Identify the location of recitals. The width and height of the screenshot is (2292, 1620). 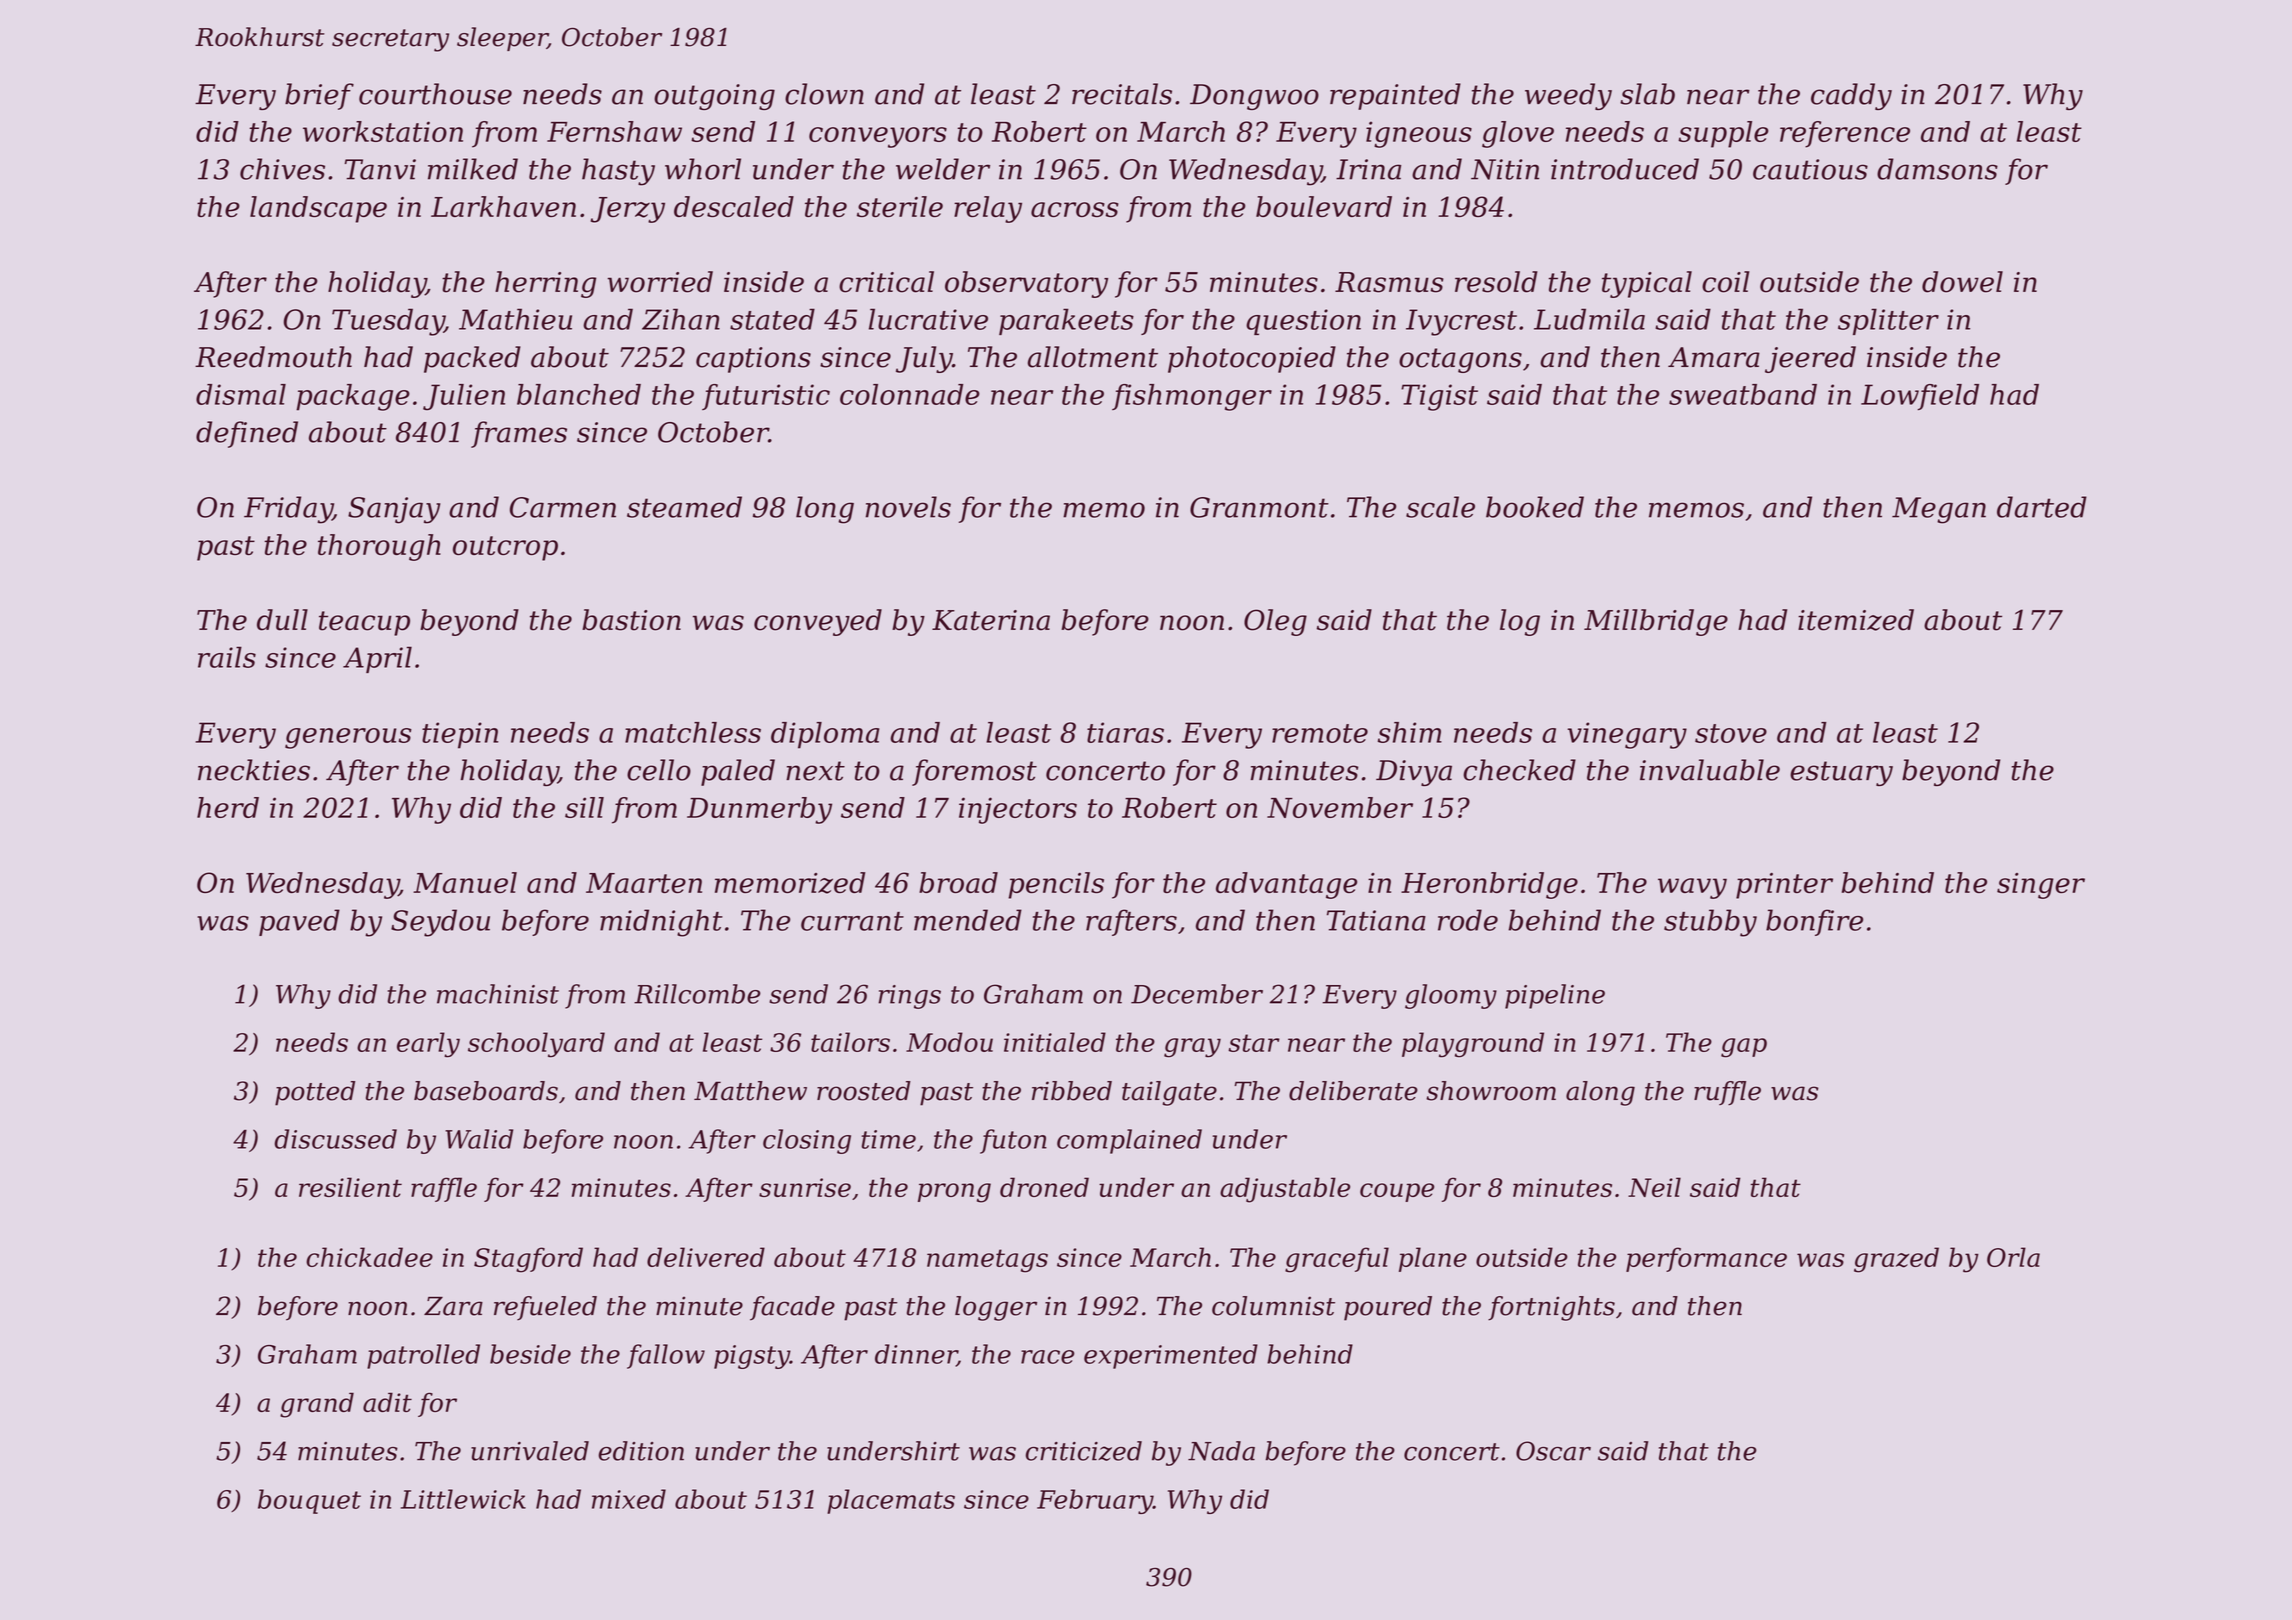
(1122, 94).
